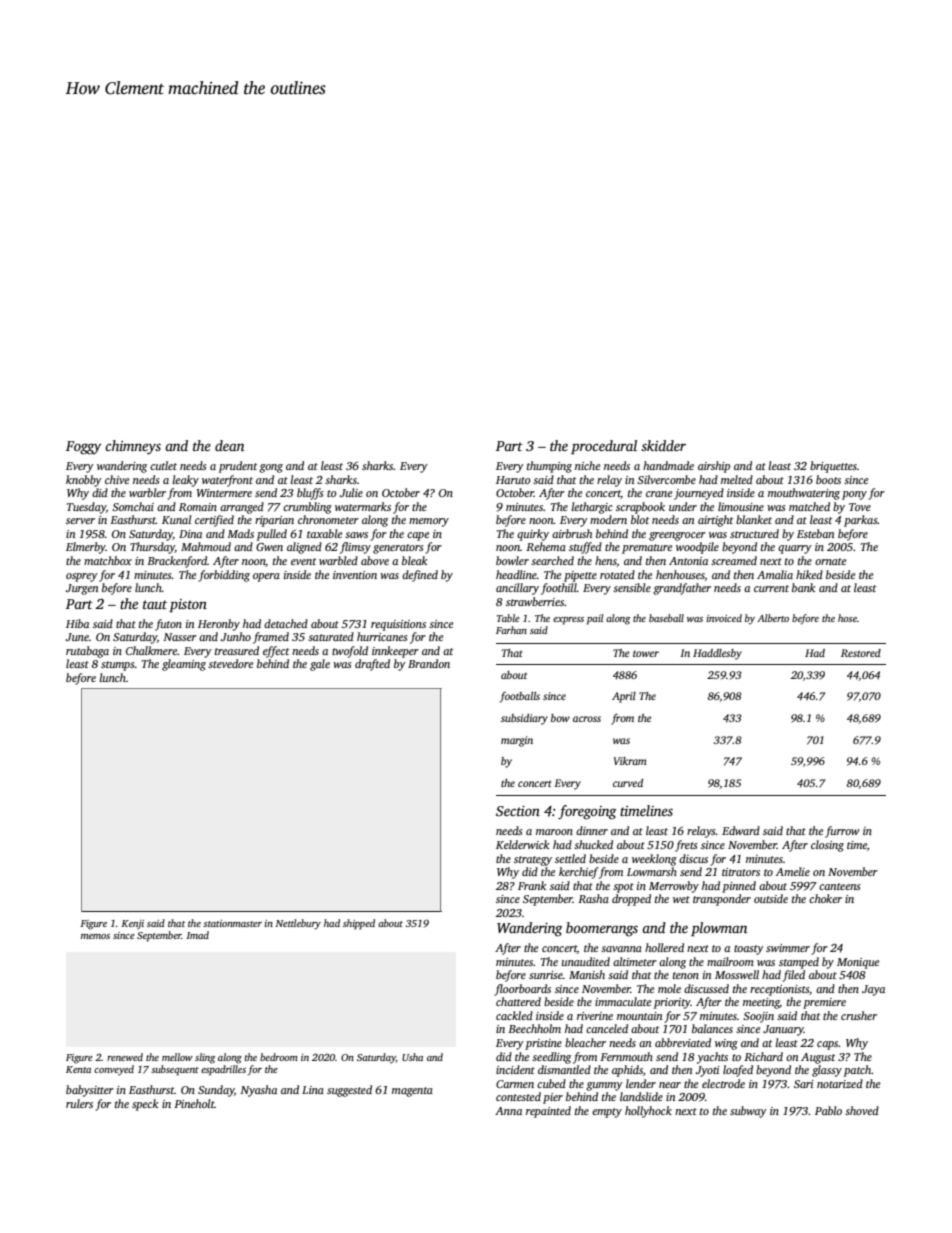 The image size is (952, 1233). Describe the element at coordinates (125, 1057) in the screenshot. I see `renewed` at that location.
